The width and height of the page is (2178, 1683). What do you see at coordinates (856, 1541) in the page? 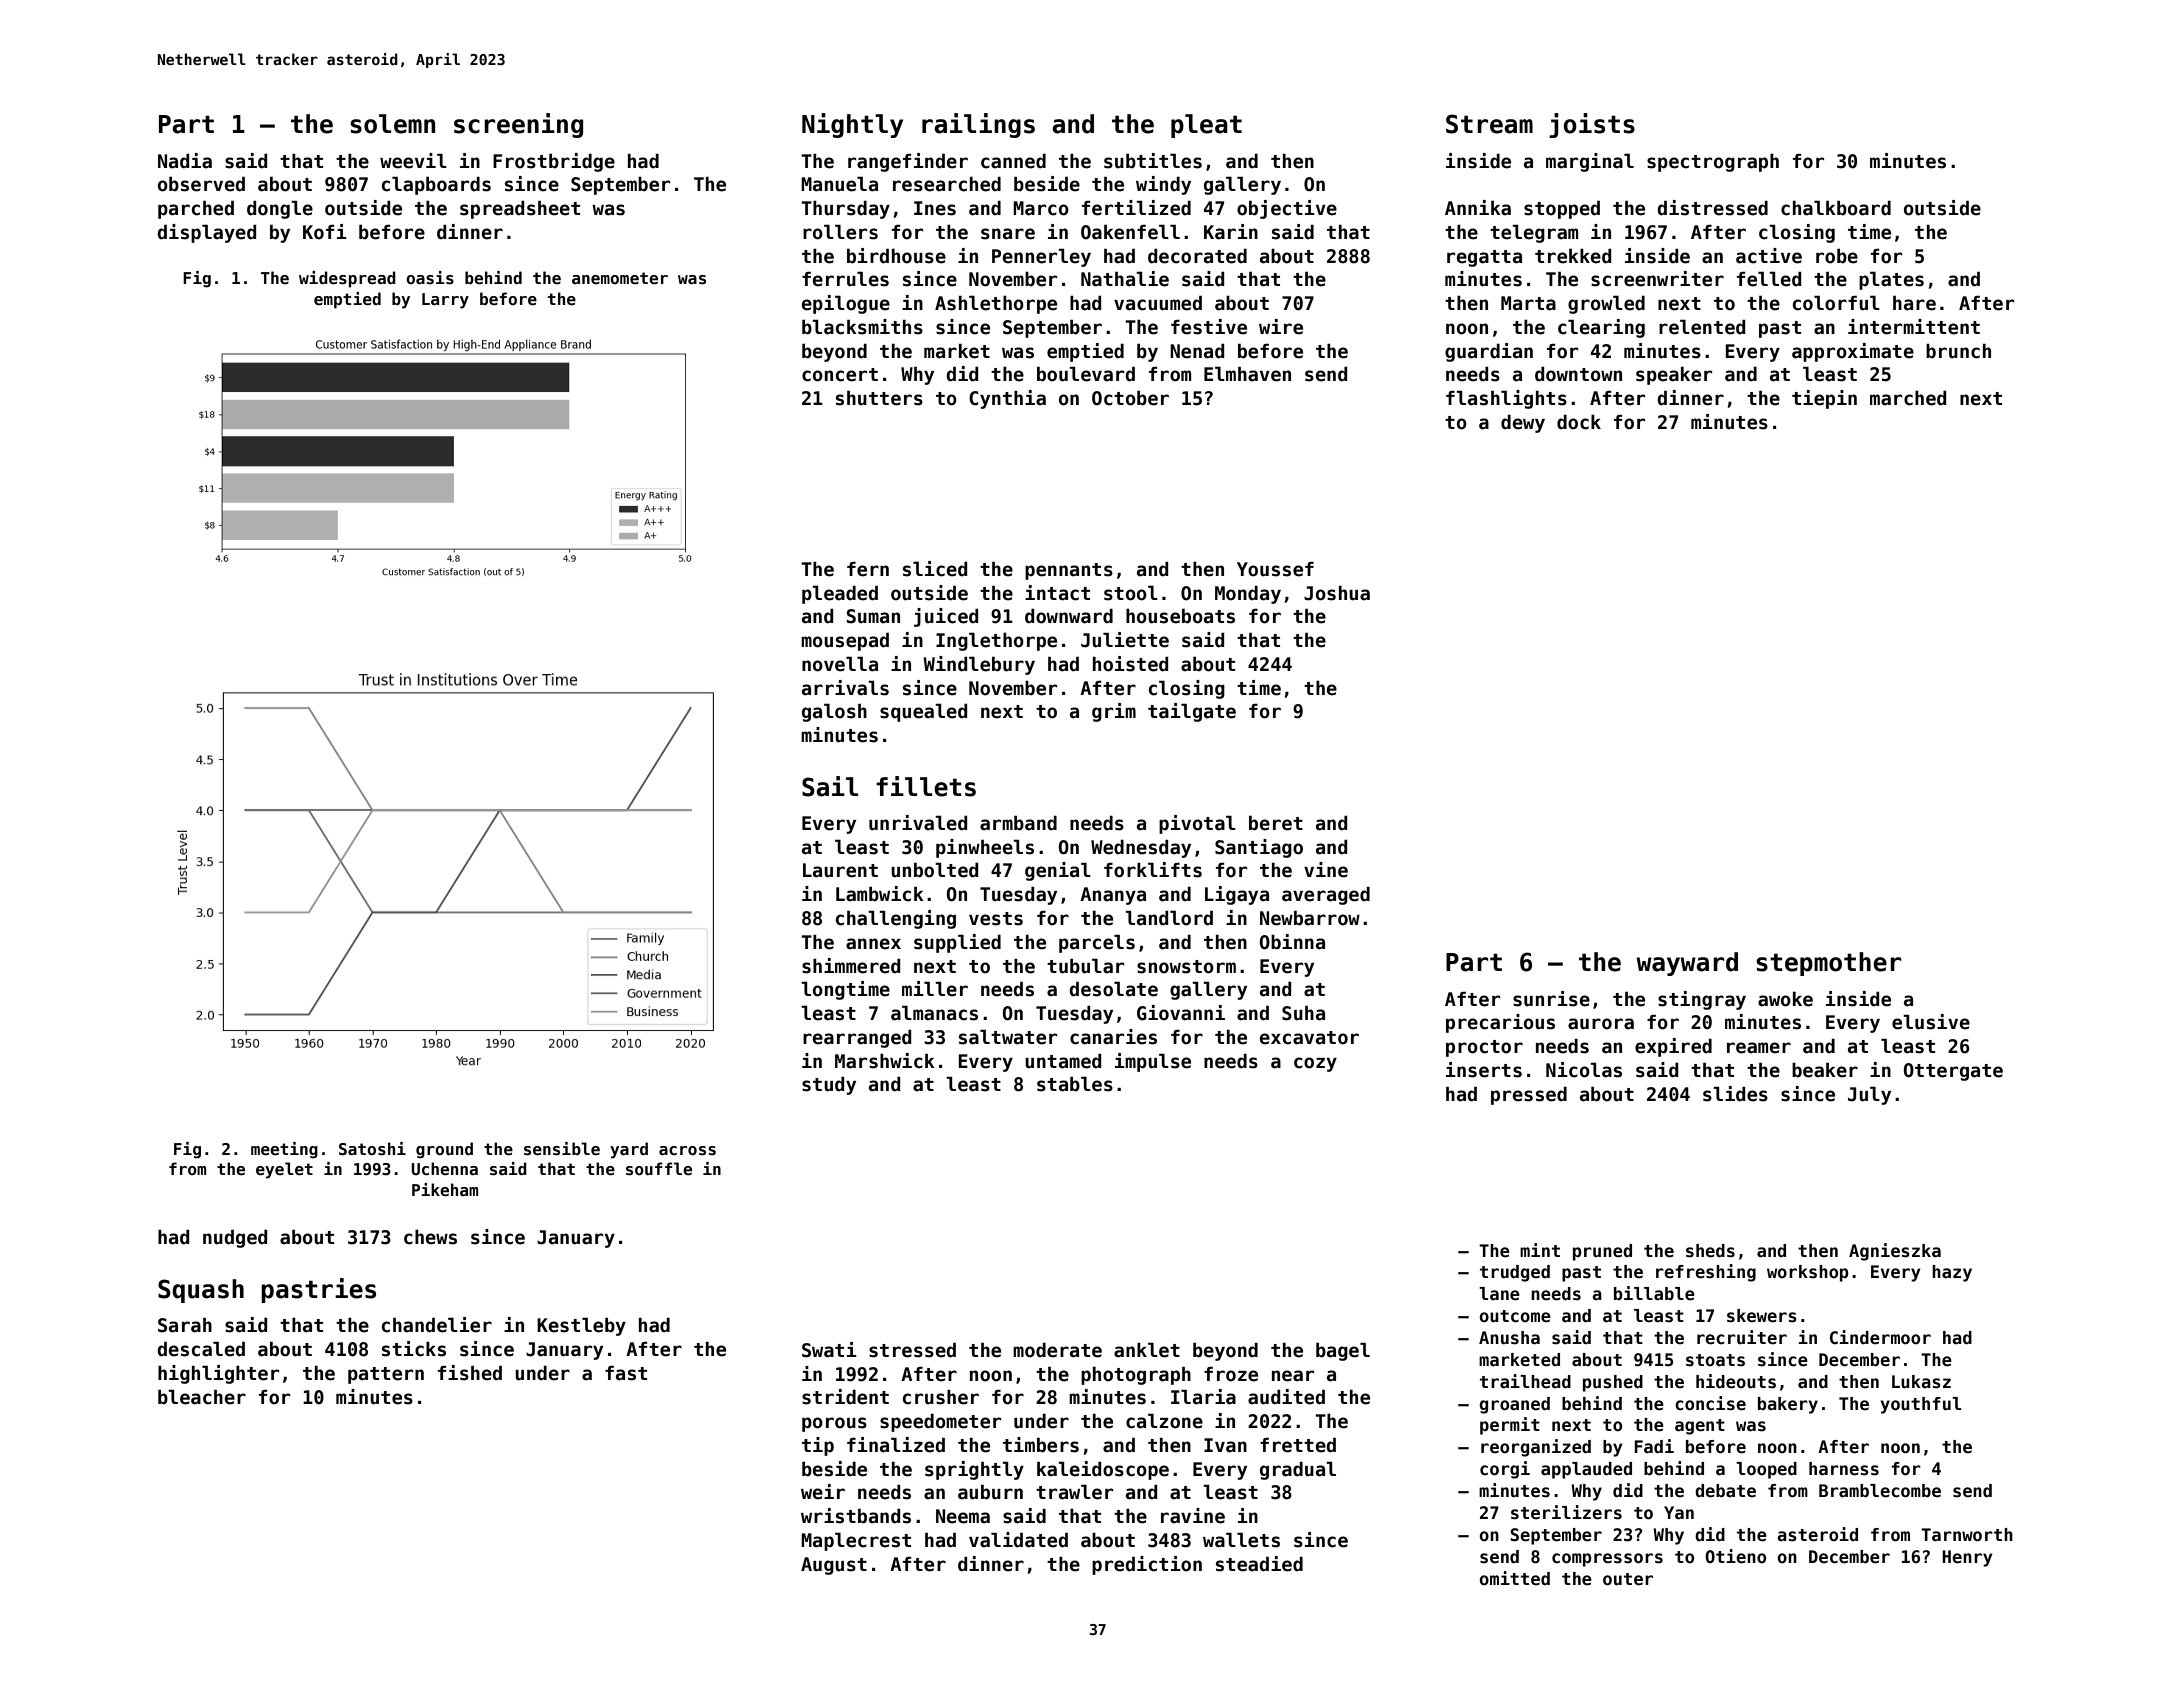
I see `Maplecrest` at bounding box center [856, 1541].
